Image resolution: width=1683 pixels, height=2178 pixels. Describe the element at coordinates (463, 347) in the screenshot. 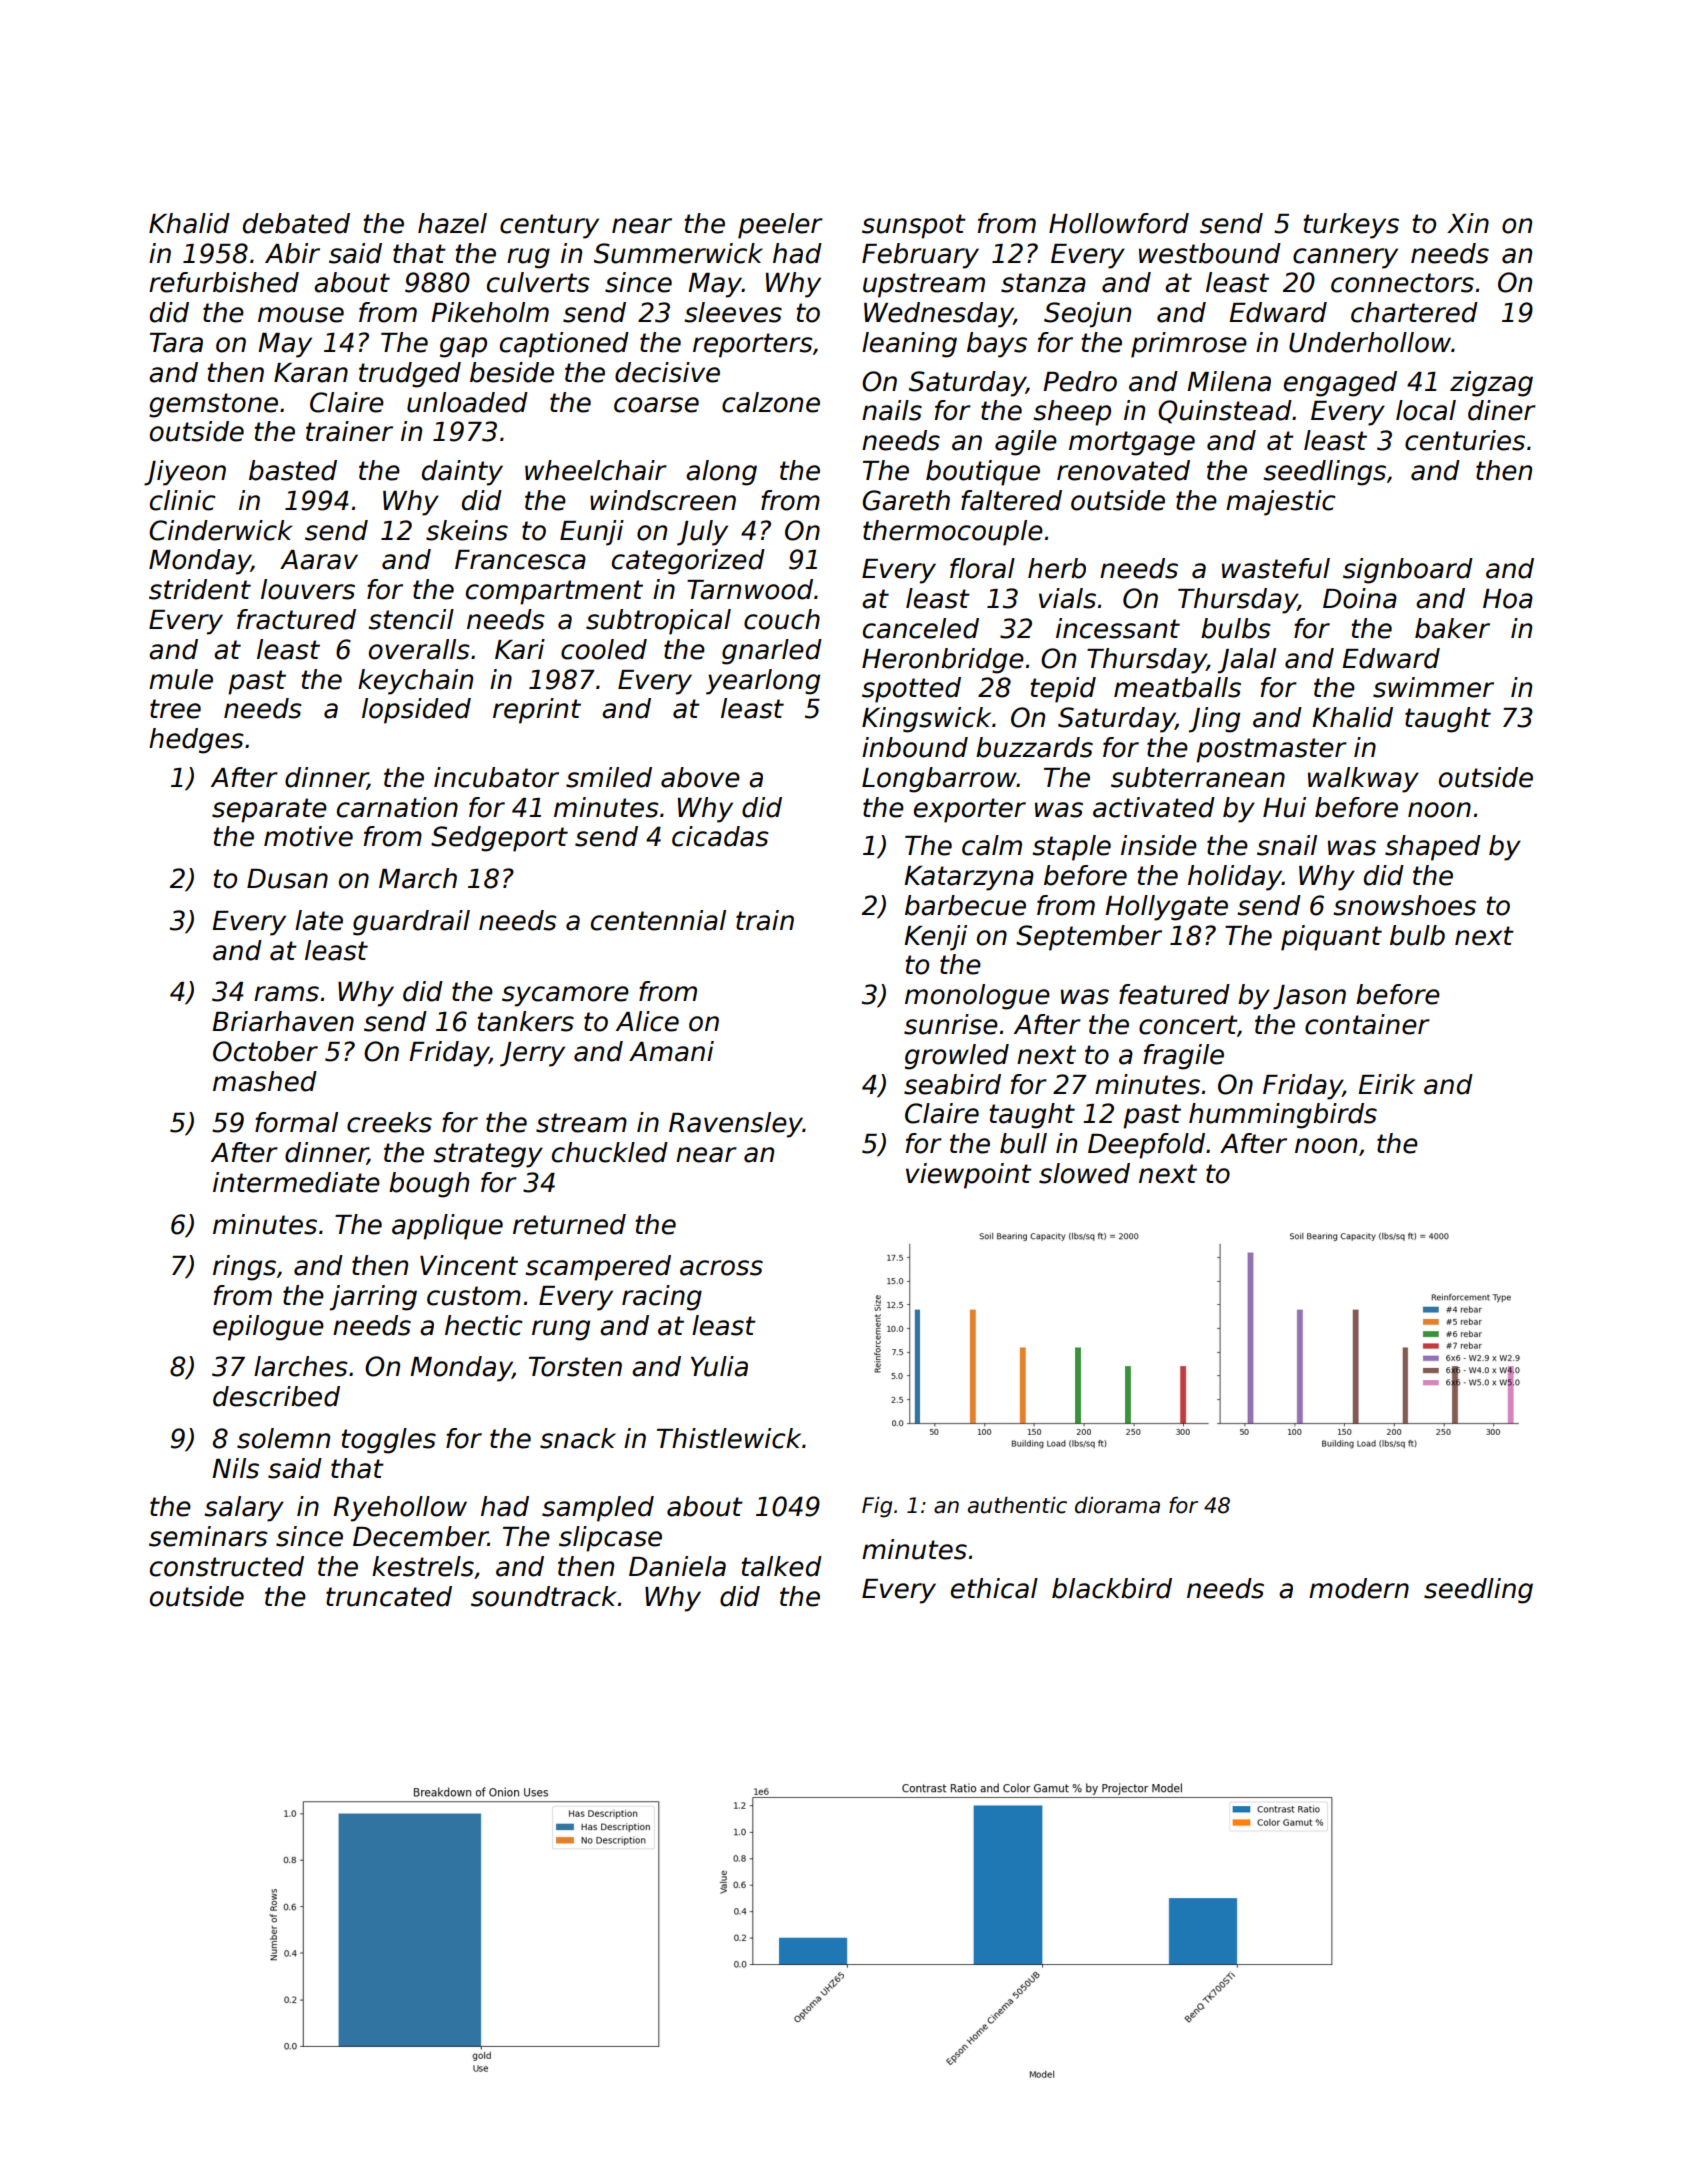

I see `gap` at that location.
